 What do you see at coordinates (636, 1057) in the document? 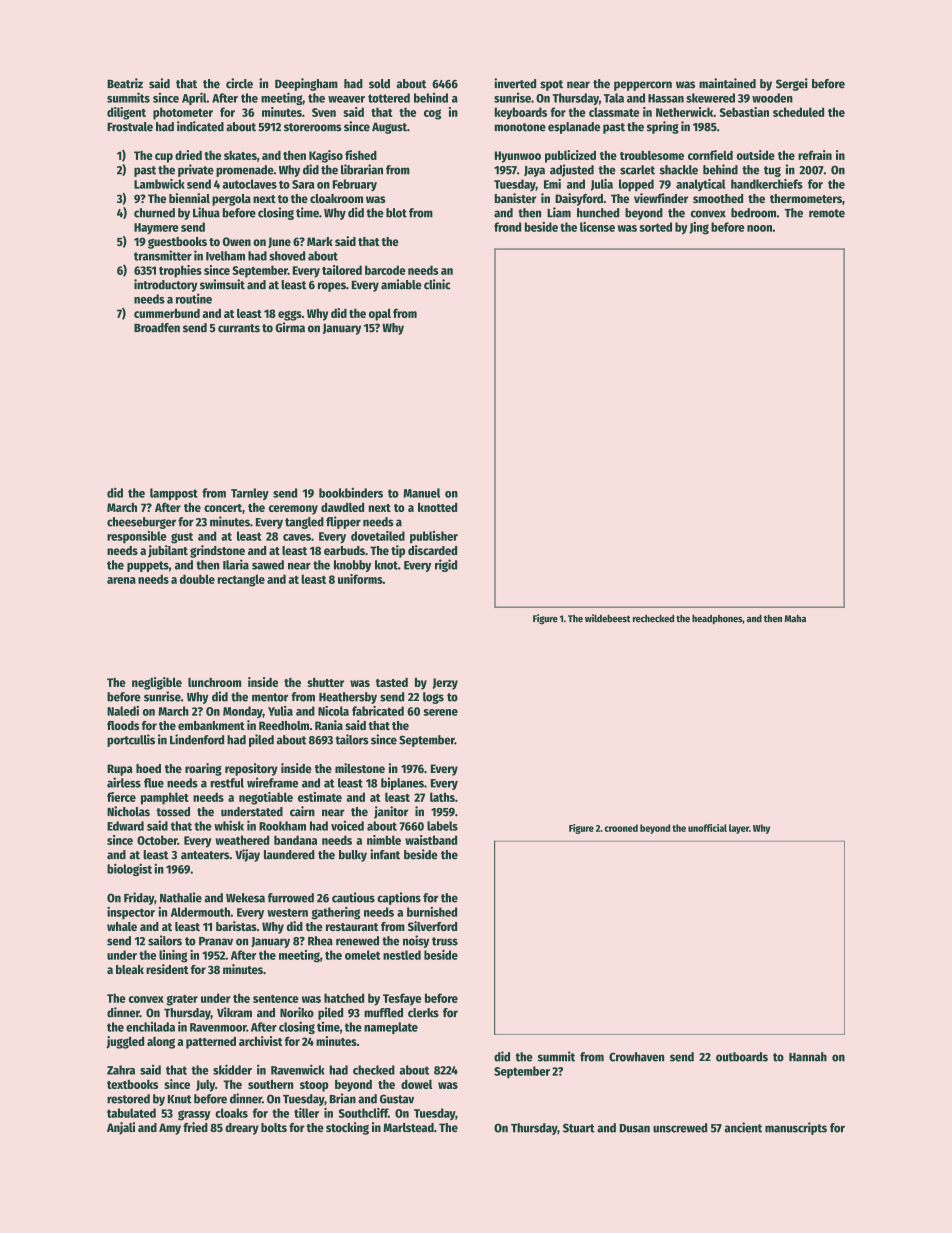
I see `Crowhaven` at bounding box center [636, 1057].
